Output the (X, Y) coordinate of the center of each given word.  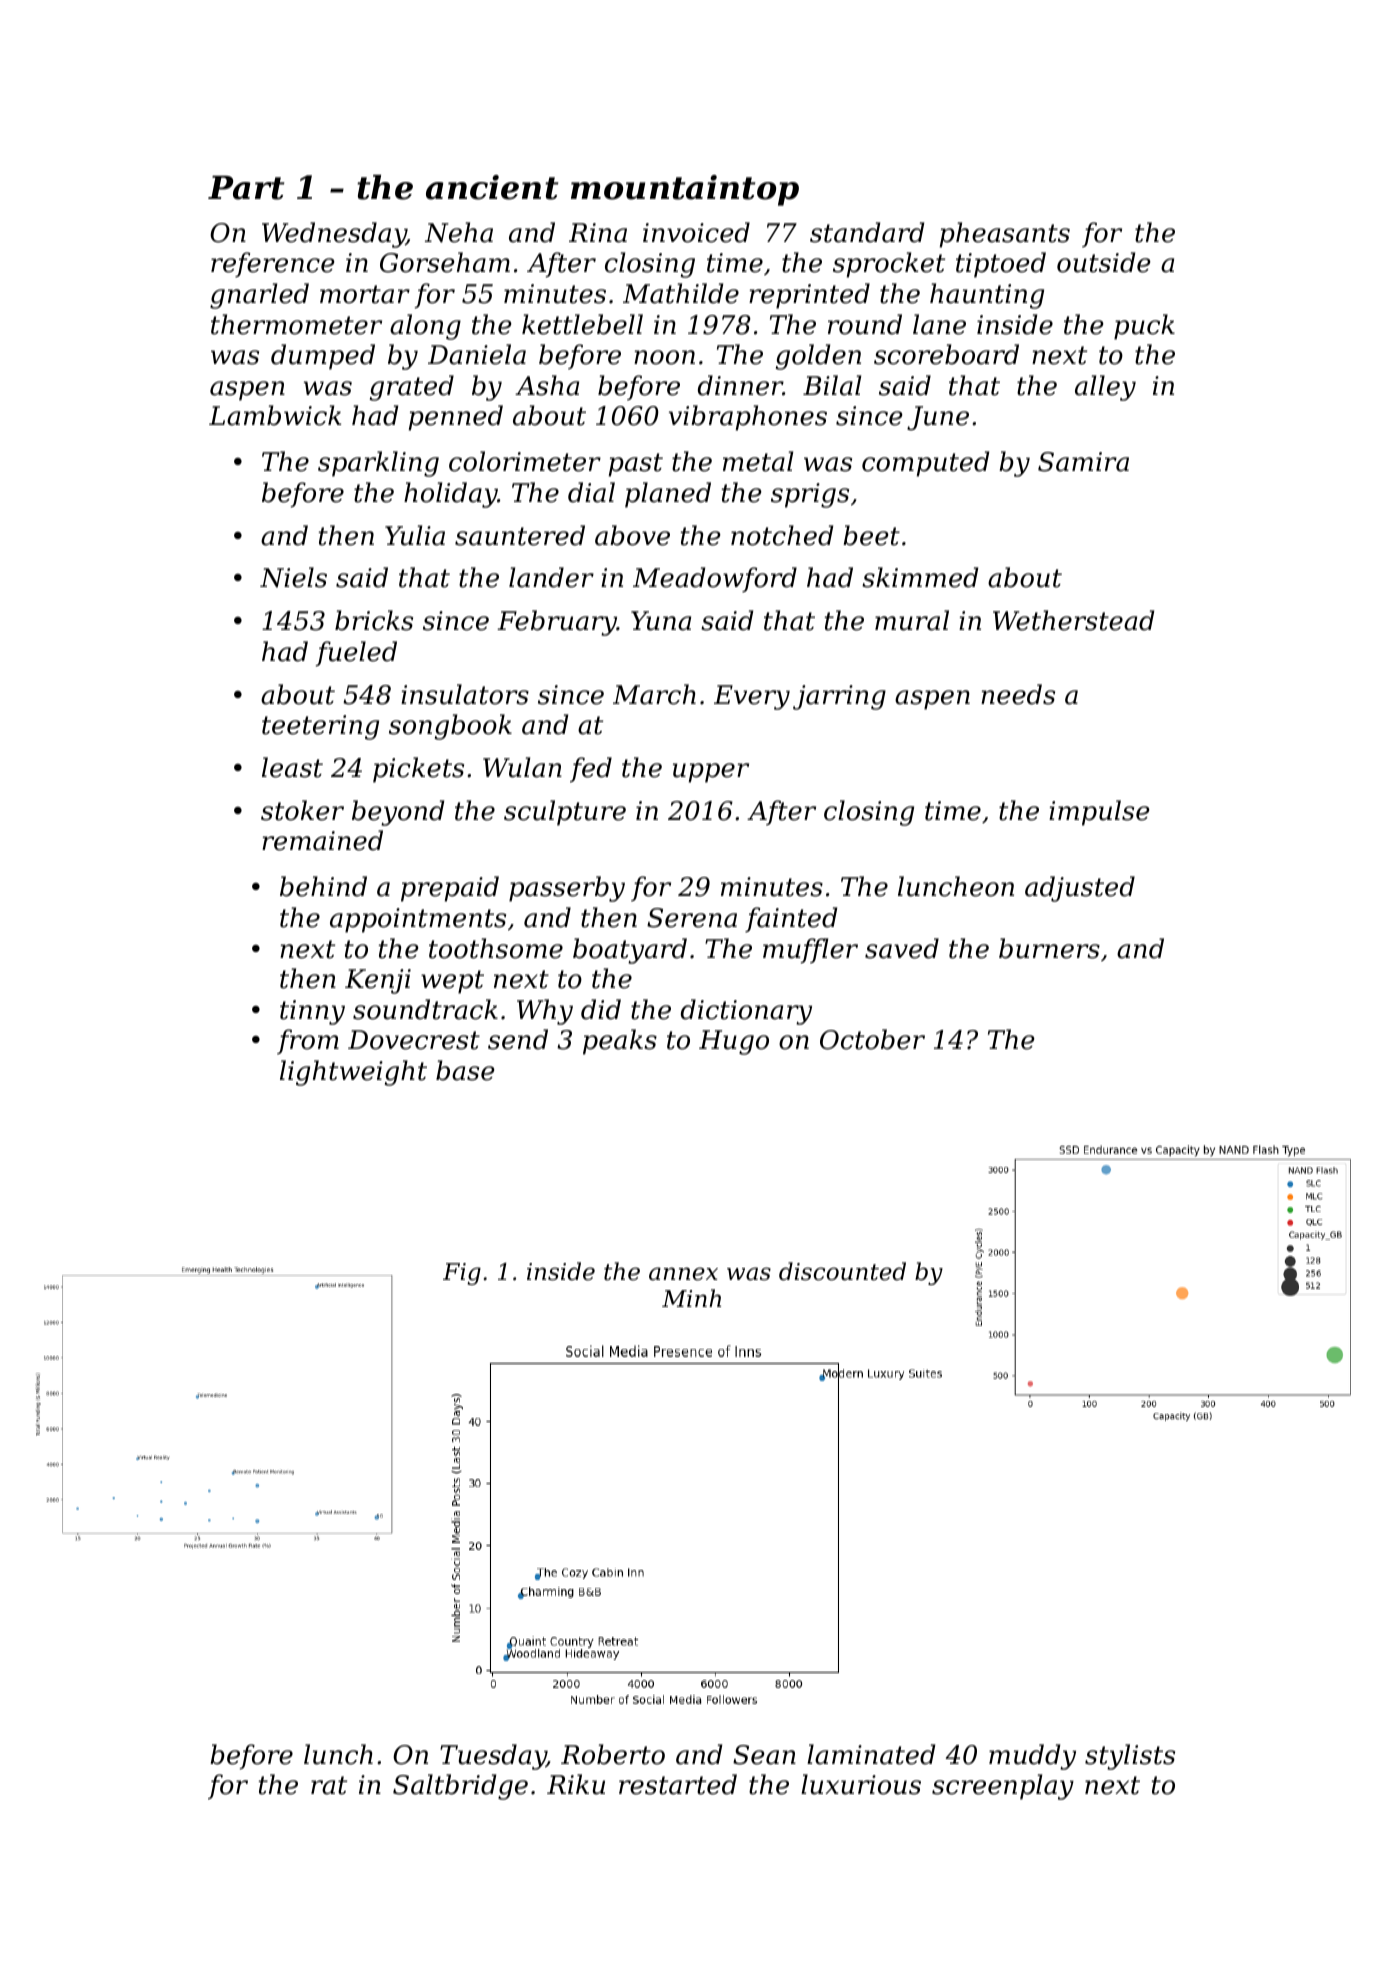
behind (323, 886)
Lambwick (275, 415)
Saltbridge (460, 1787)
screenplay (1003, 1787)
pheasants (1005, 235)
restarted (678, 1784)
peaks (620, 1042)
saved (902, 948)
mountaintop (685, 190)
